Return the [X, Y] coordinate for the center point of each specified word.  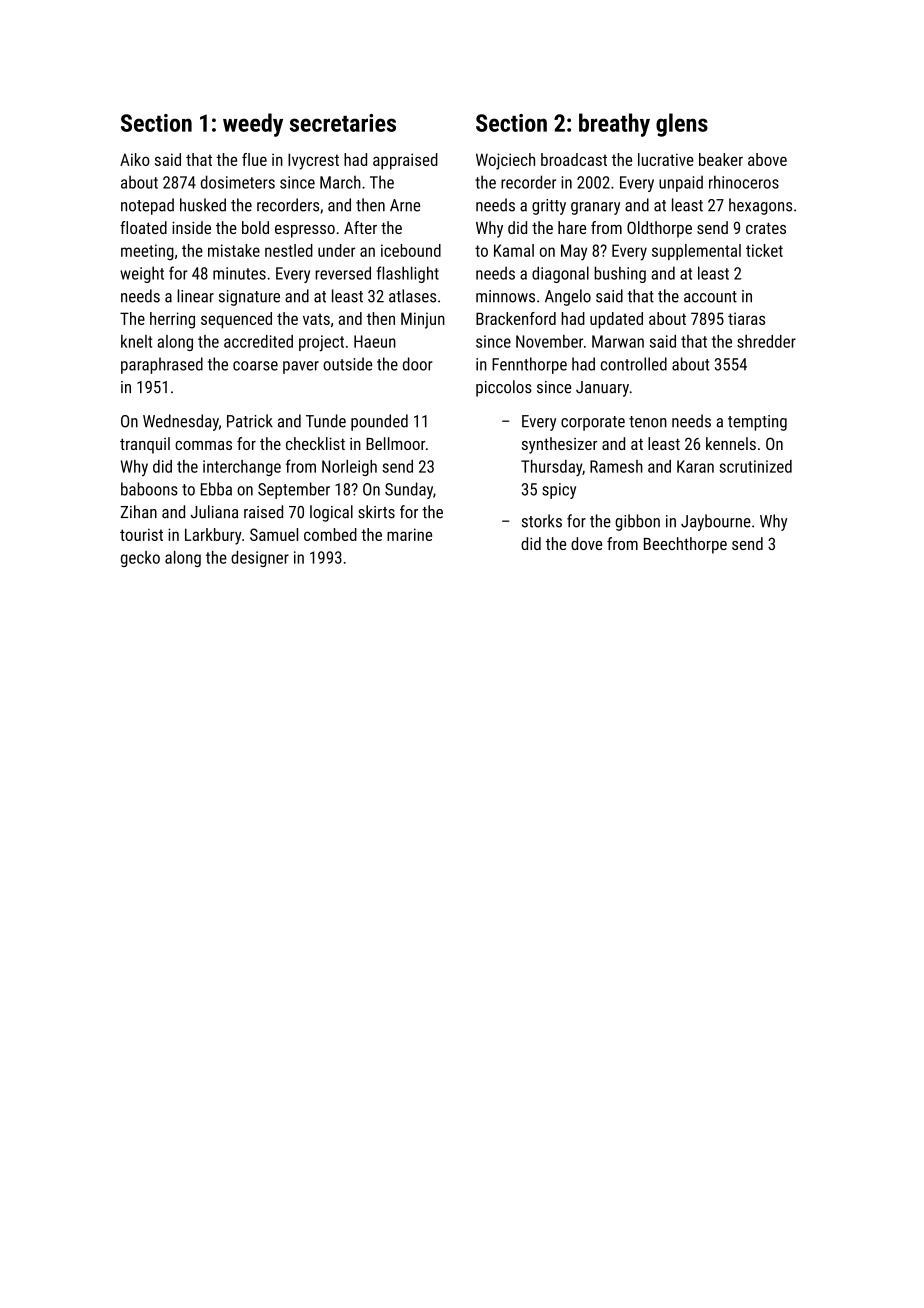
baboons [149, 489]
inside [191, 227]
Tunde [326, 421]
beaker [721, 159]
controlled [634, 364]
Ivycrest [313, 161]
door [418, 364]
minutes [239, 273]
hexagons [760, 206]
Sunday [409, 490]
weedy [253, 125]
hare [572, 227]
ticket [764, 250]
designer [260, 559]
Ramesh [616, 466]
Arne [405, 205]
